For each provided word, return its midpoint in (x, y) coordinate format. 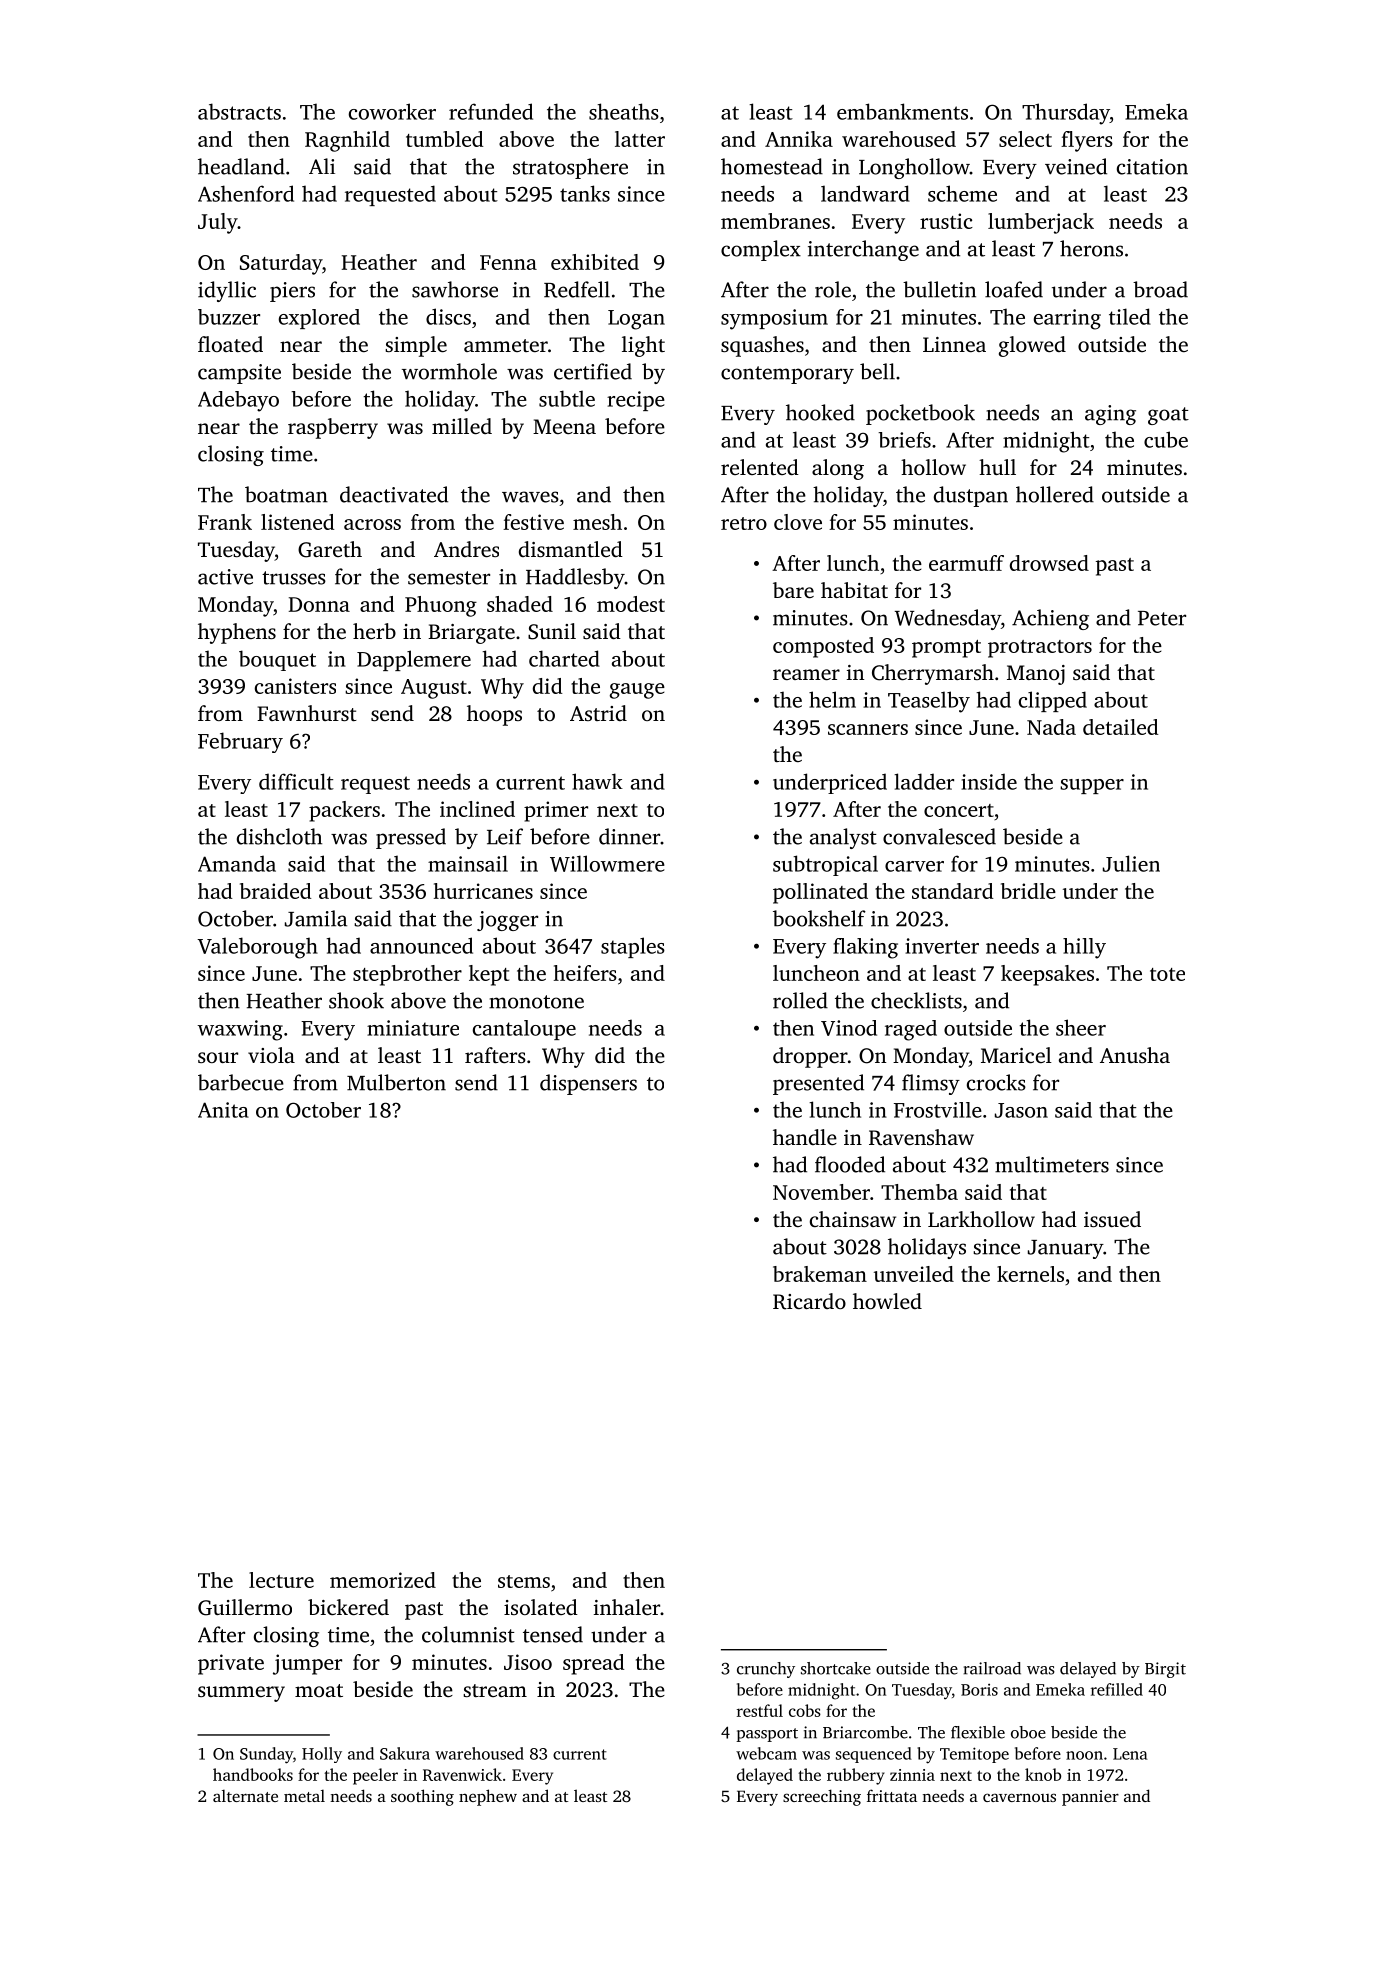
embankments (902, 111)
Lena (1130, 1754)
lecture (281, 1580)
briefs (904, 440)
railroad (992, 1668)
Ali (322, 166)
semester (449, 578)
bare (793, 590)
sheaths (624, 111)
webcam (766, 1753)
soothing (422, 1797)
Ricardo (809, 1301)
